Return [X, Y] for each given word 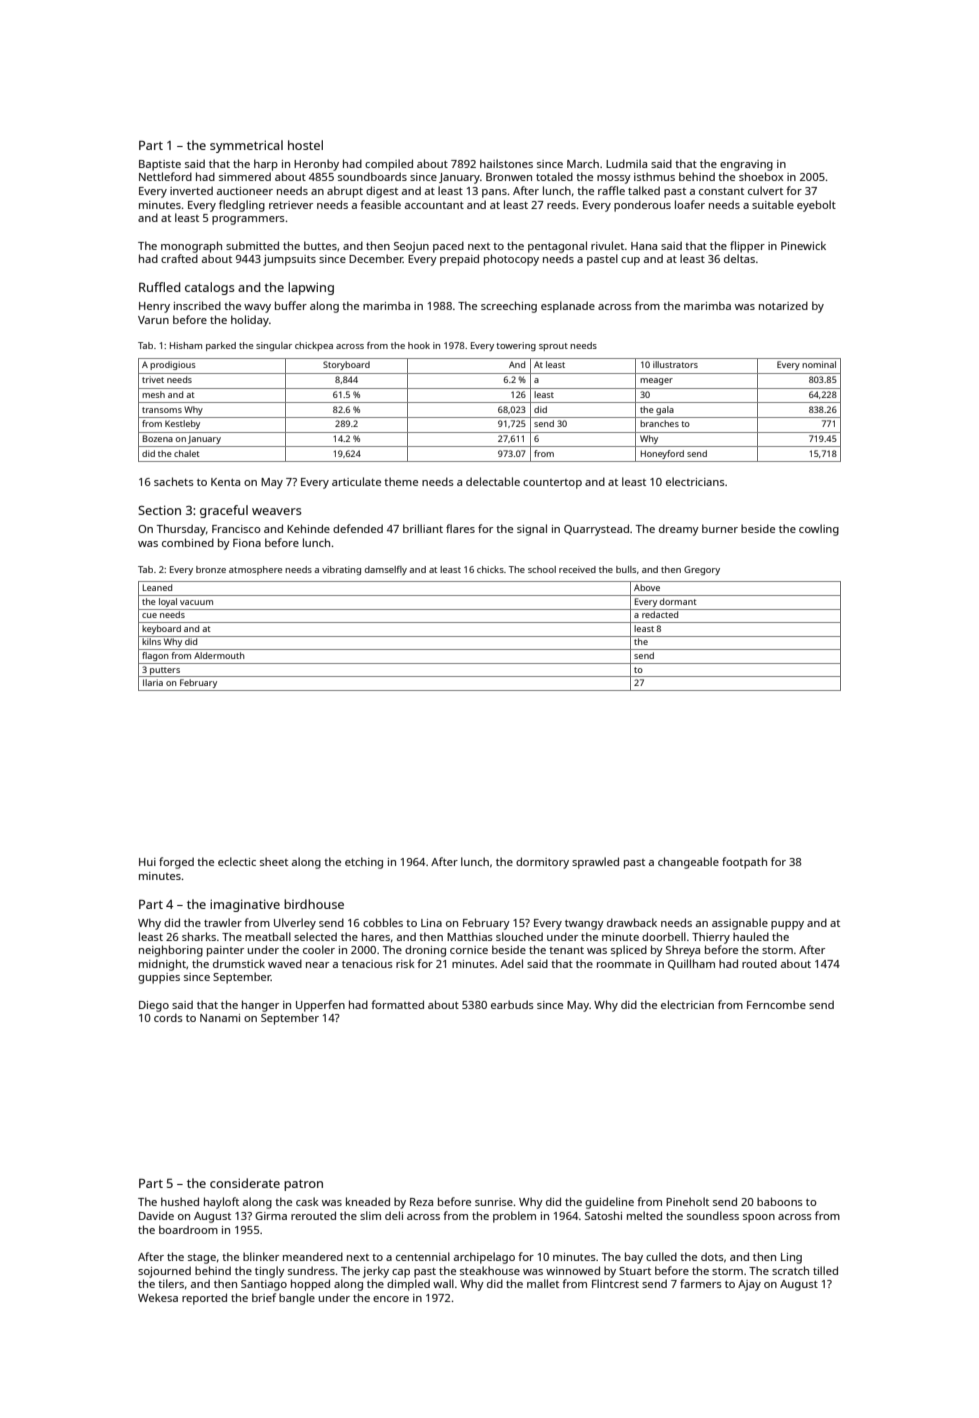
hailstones [506, 163]
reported [204, 1299]
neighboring [171, 951]
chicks [490, 569]
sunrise [494, 1202]
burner [720, 528]
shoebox [761, 176]
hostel [305, 145]
